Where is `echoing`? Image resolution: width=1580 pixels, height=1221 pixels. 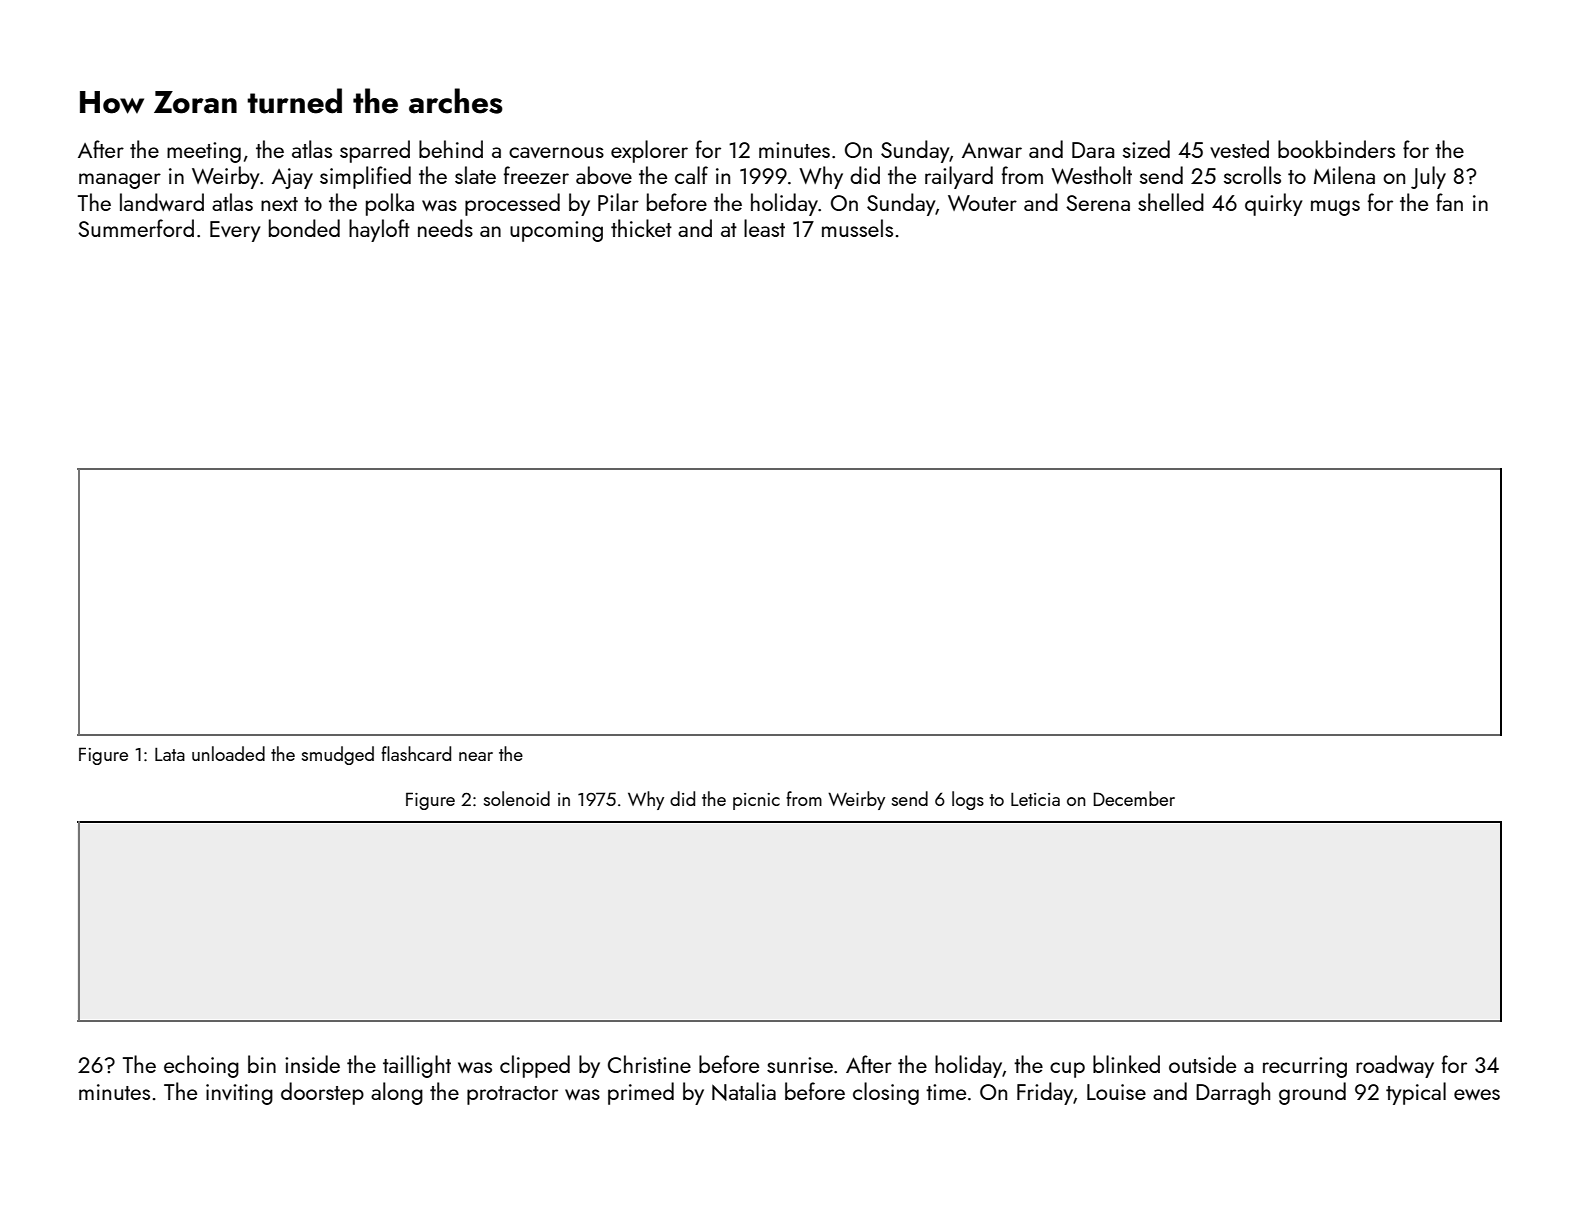
echoing is located at coordinates (201, 1066).
